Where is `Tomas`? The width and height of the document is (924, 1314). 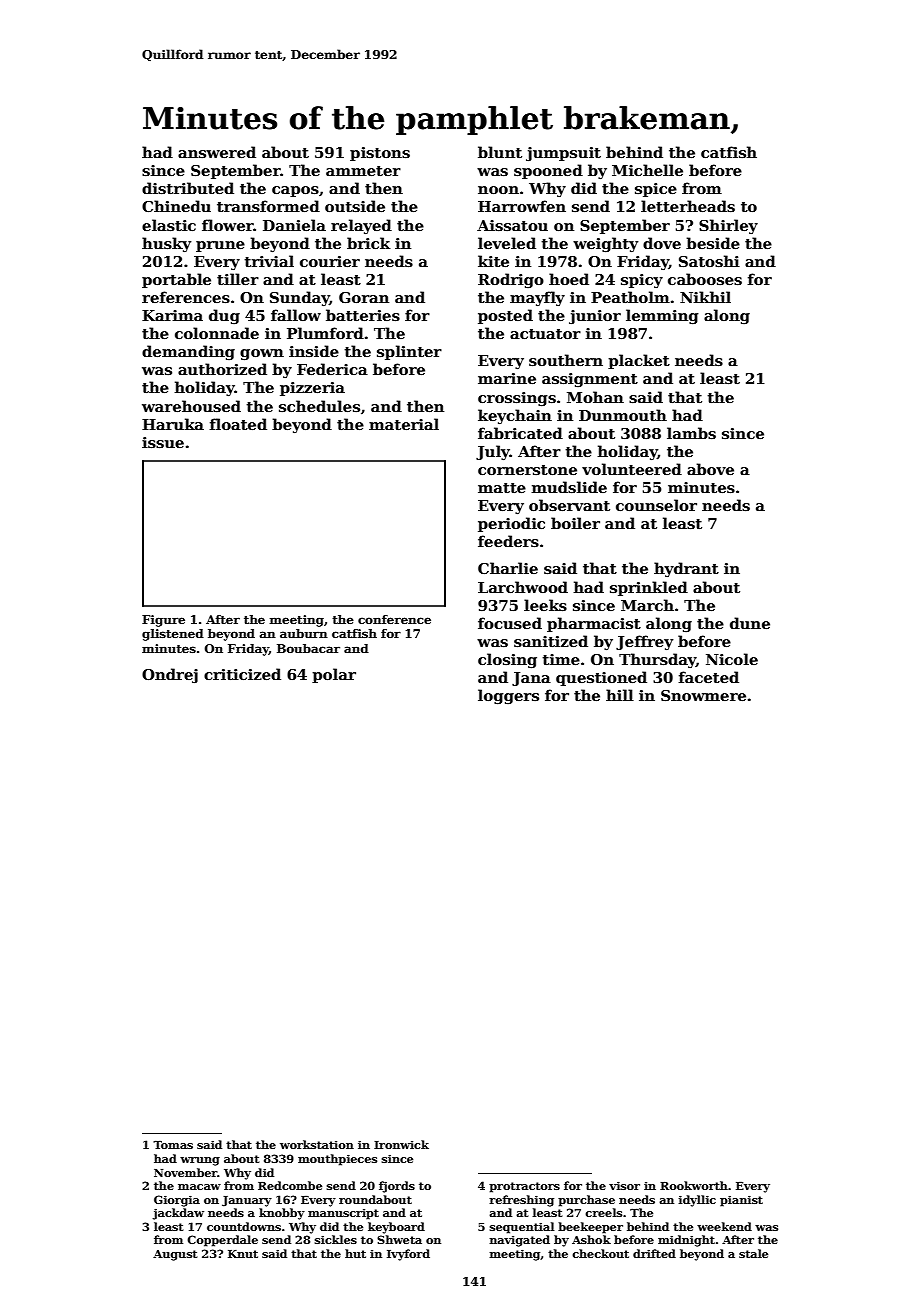 Tomas is located at coordinates (173, 1145).
